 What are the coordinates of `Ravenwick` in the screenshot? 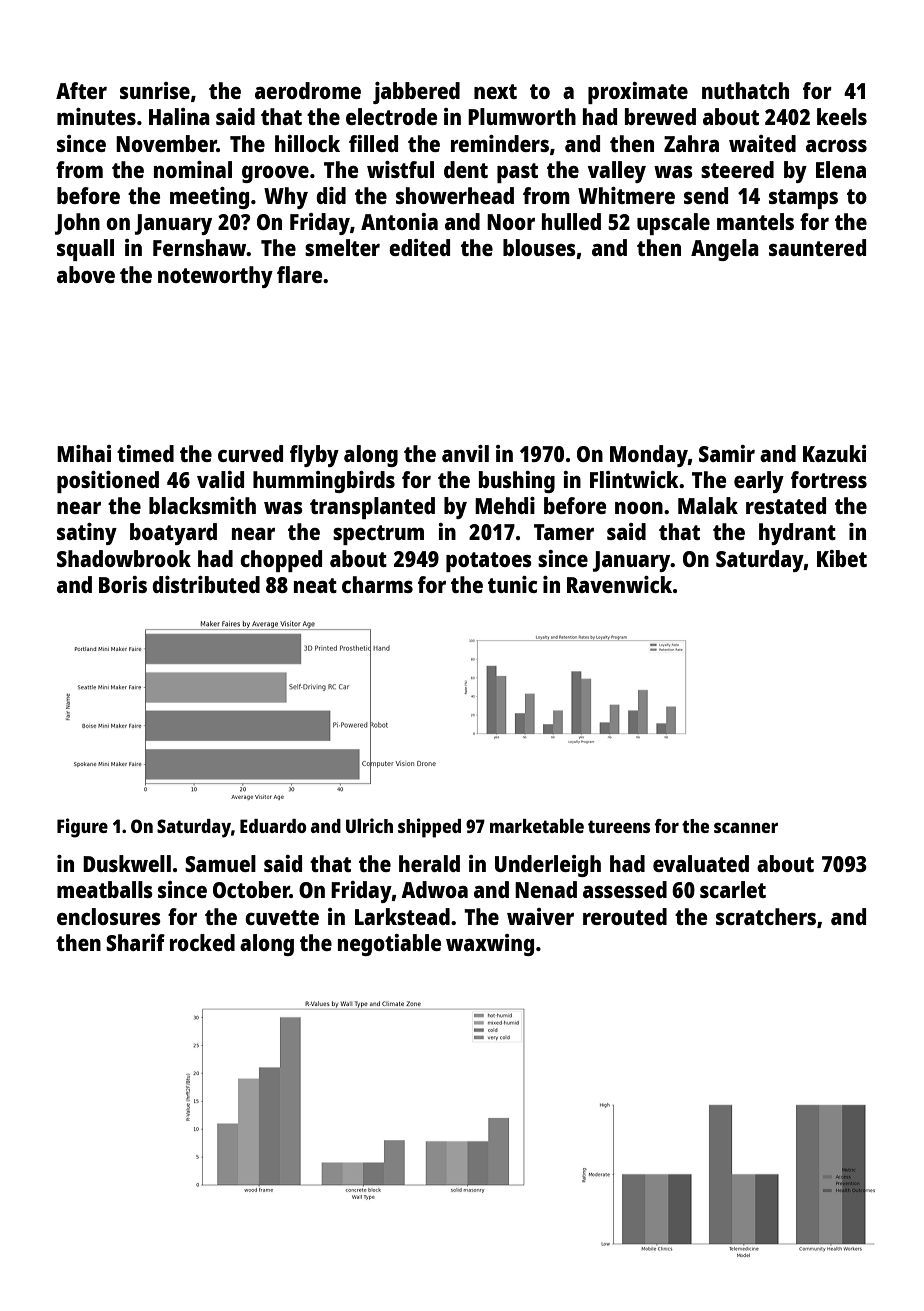 It's located at (619, 584).
